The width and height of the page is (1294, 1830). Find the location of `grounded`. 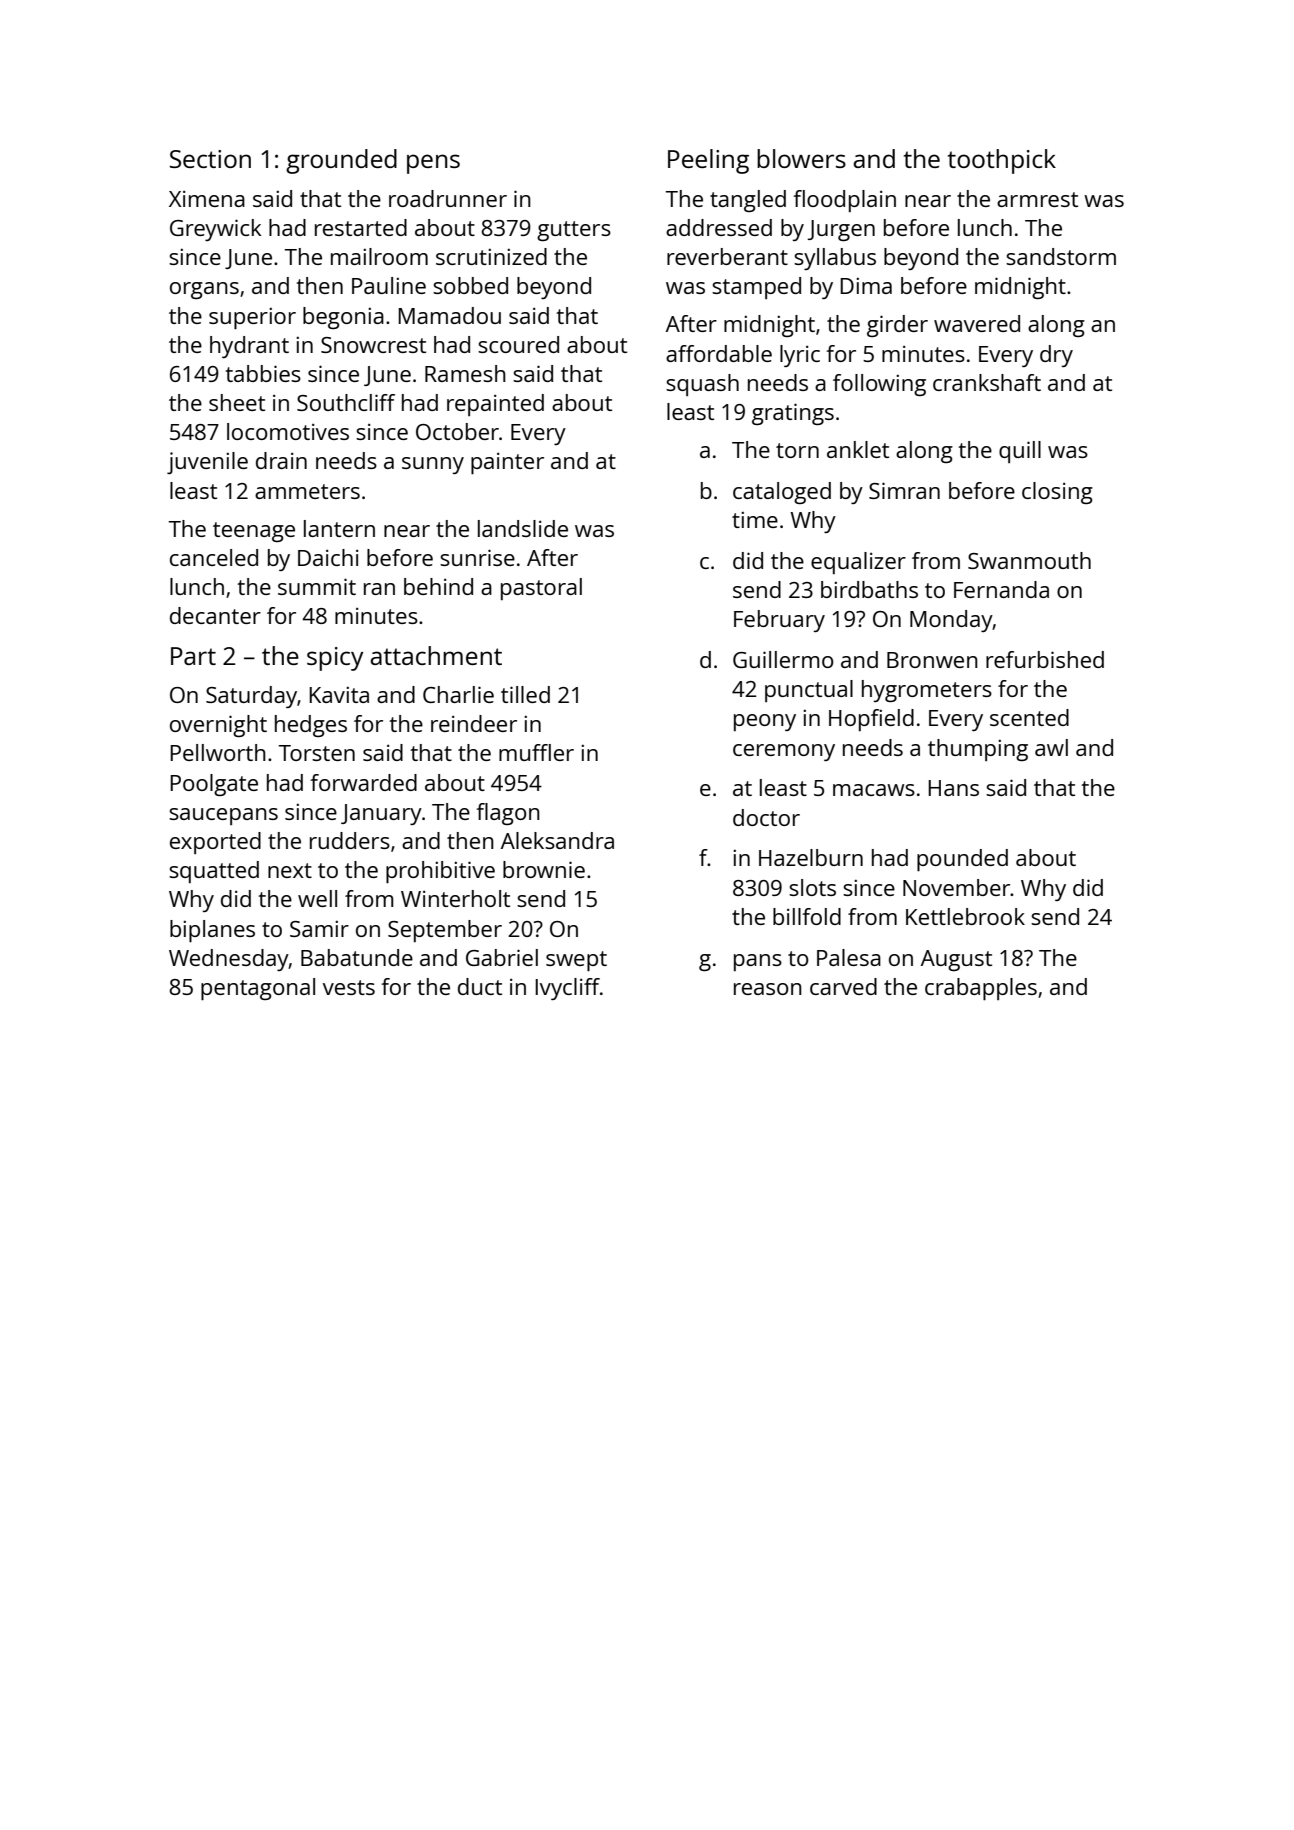

grounded is located at coordinates (341, 161).
